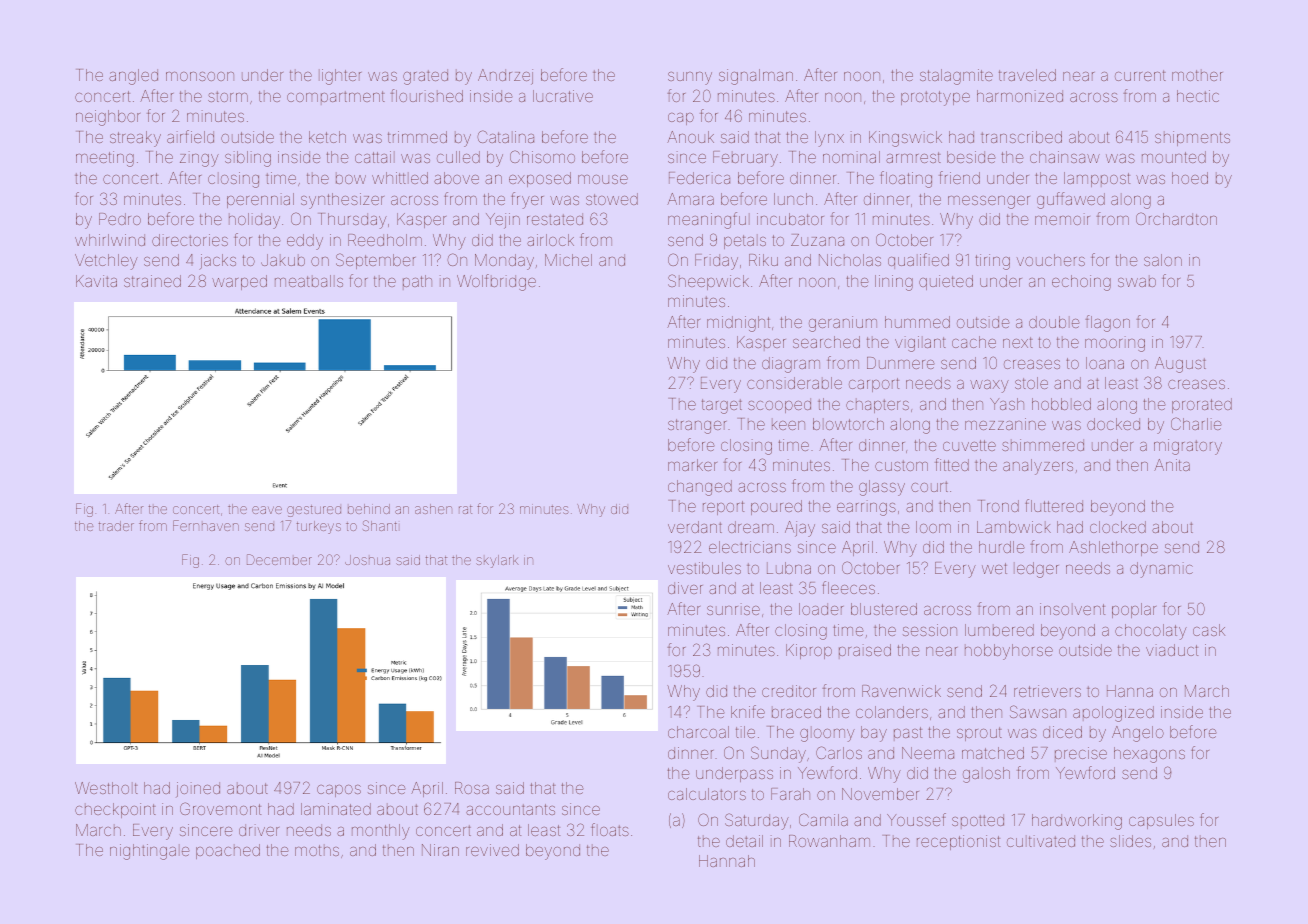 This screenshot has width=1308, height=924. What do you see at coordinates (206, 525) in the screenshot?
I see `Fernhaven` at bounding box center [206, 525].
